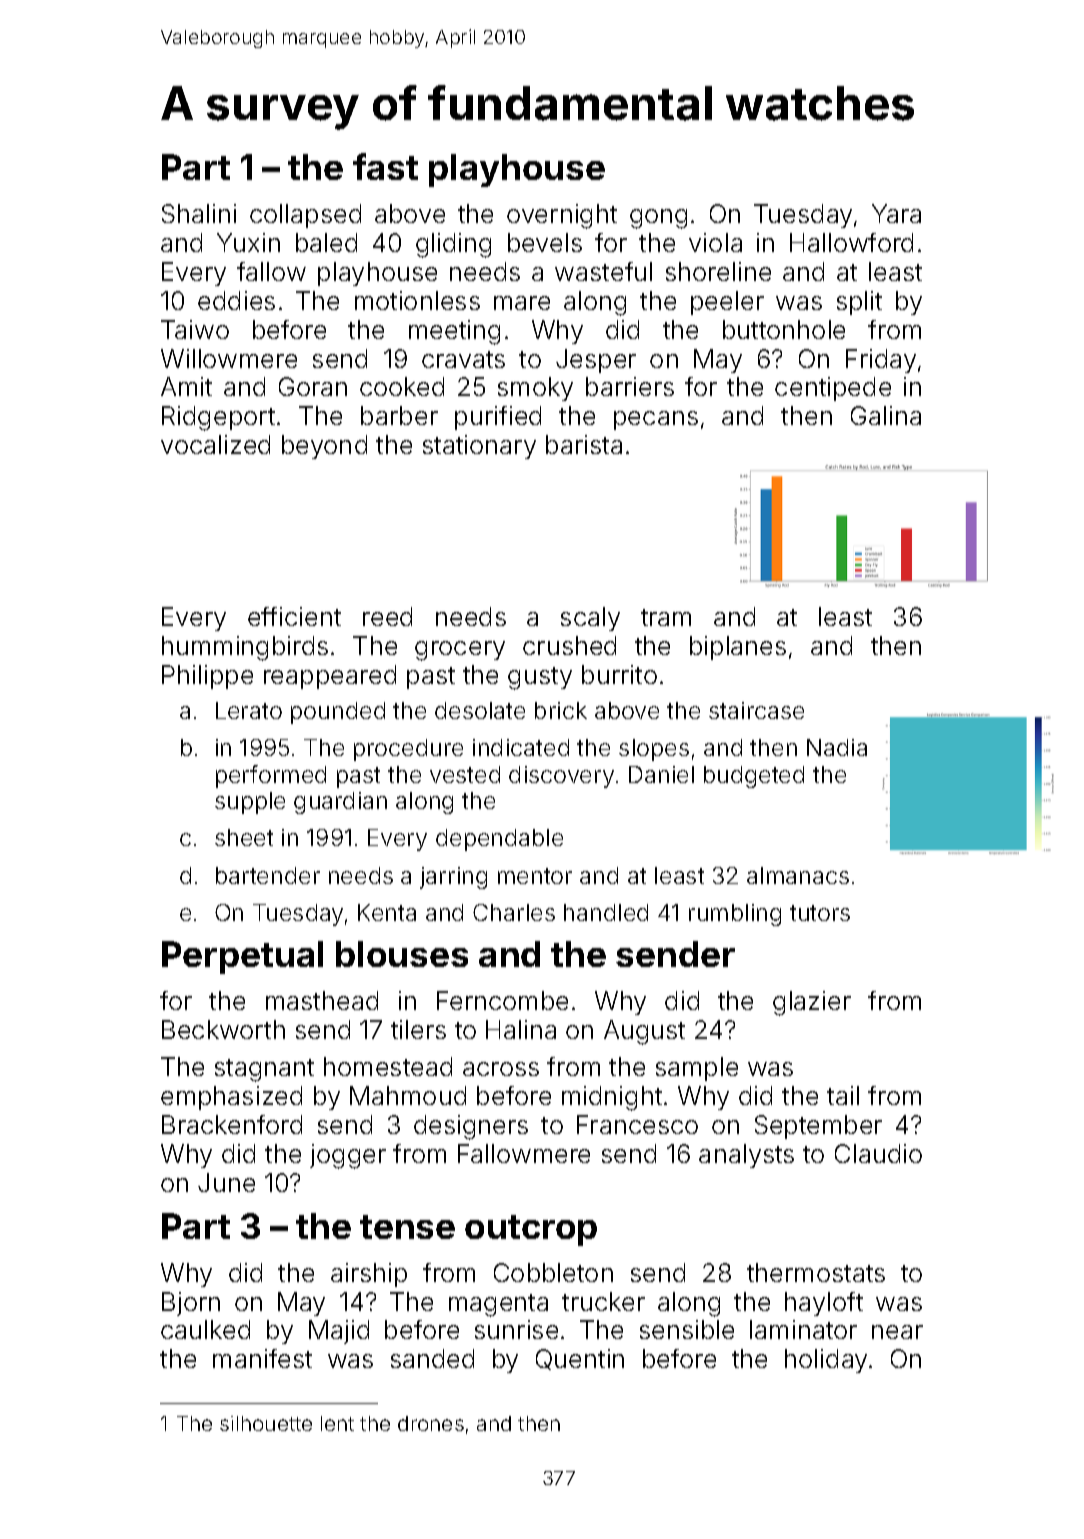  What do you see at coordinates (561, 777) in the screenshot?
I see `discovery` at bounding box center [561, 777].
